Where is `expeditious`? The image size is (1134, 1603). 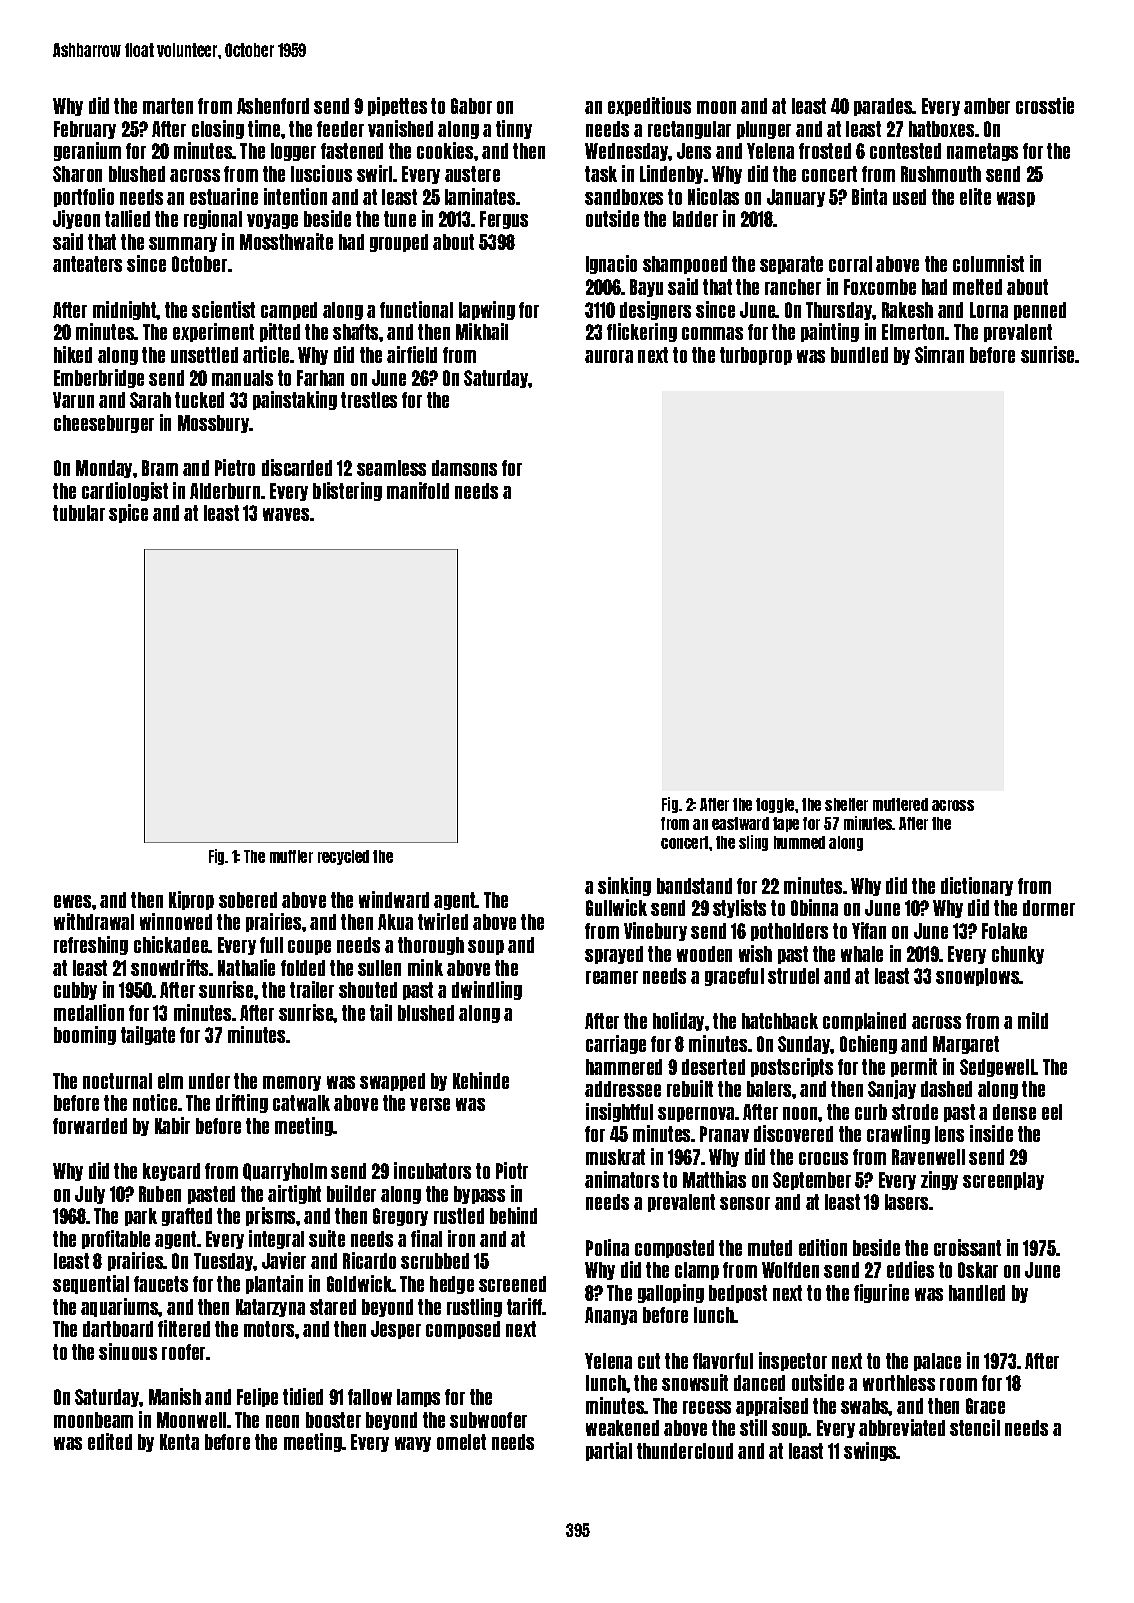
expeditious is located at coordinates (649, 106).
